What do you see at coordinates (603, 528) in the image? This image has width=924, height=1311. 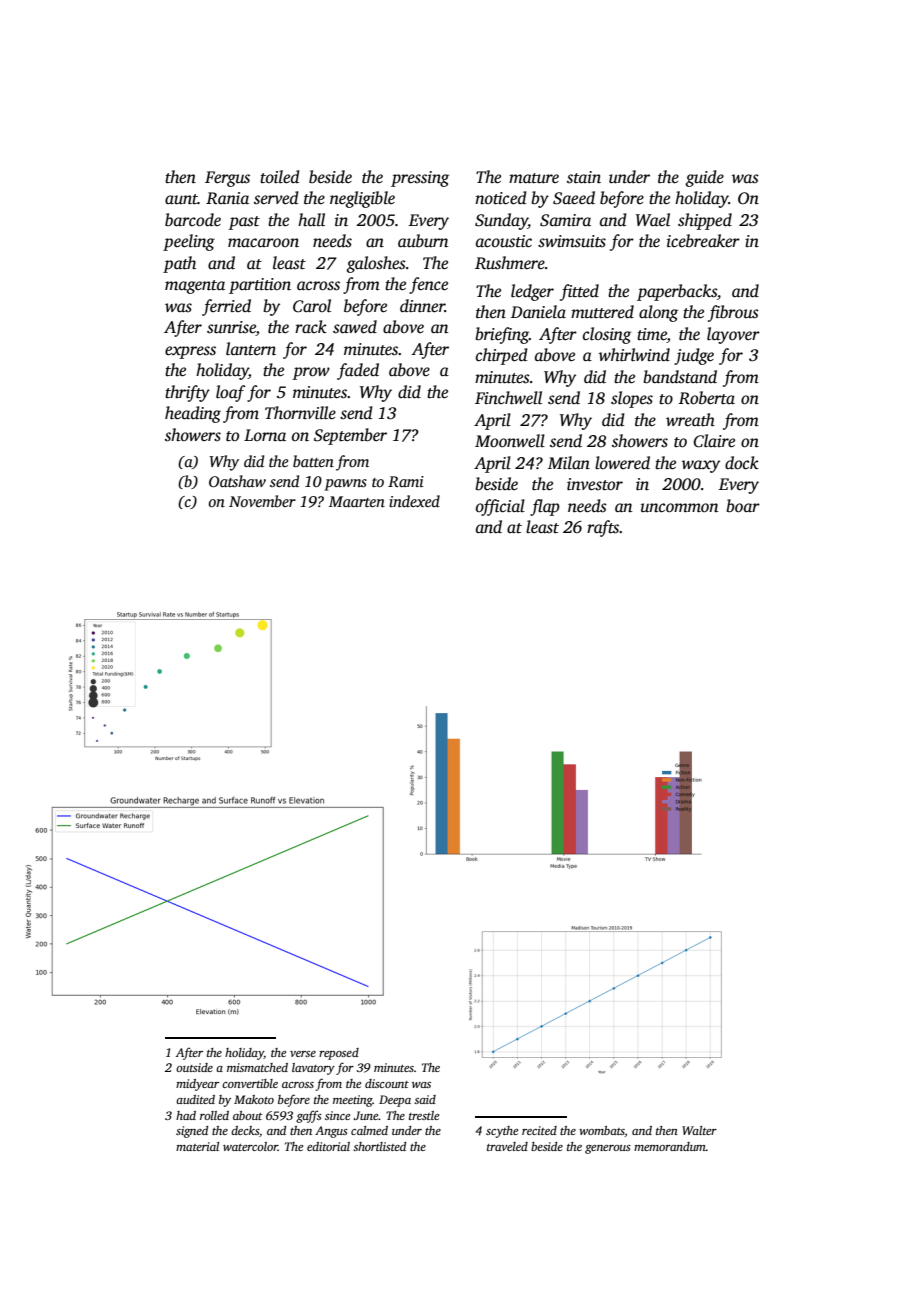 I see `rafts` at bounding box center [603, 528].
